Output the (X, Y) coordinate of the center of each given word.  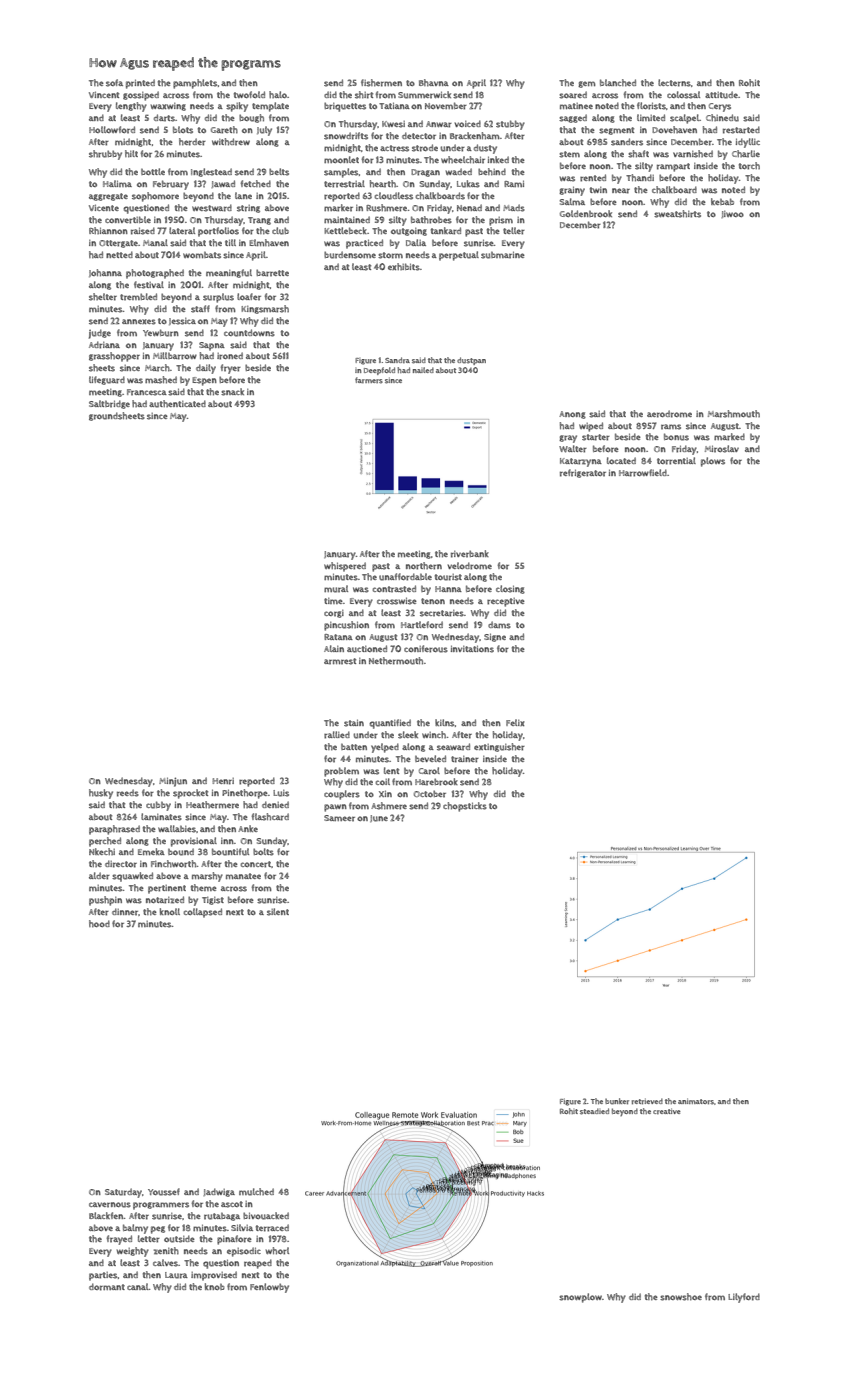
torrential (676, 461)
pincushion (346, 626)
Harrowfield (643, 473)
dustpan (471, 361)
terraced (272, 1228)
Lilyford (744, 1298)
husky (101, 794)
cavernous (110, 1205)
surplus (218, 298)
